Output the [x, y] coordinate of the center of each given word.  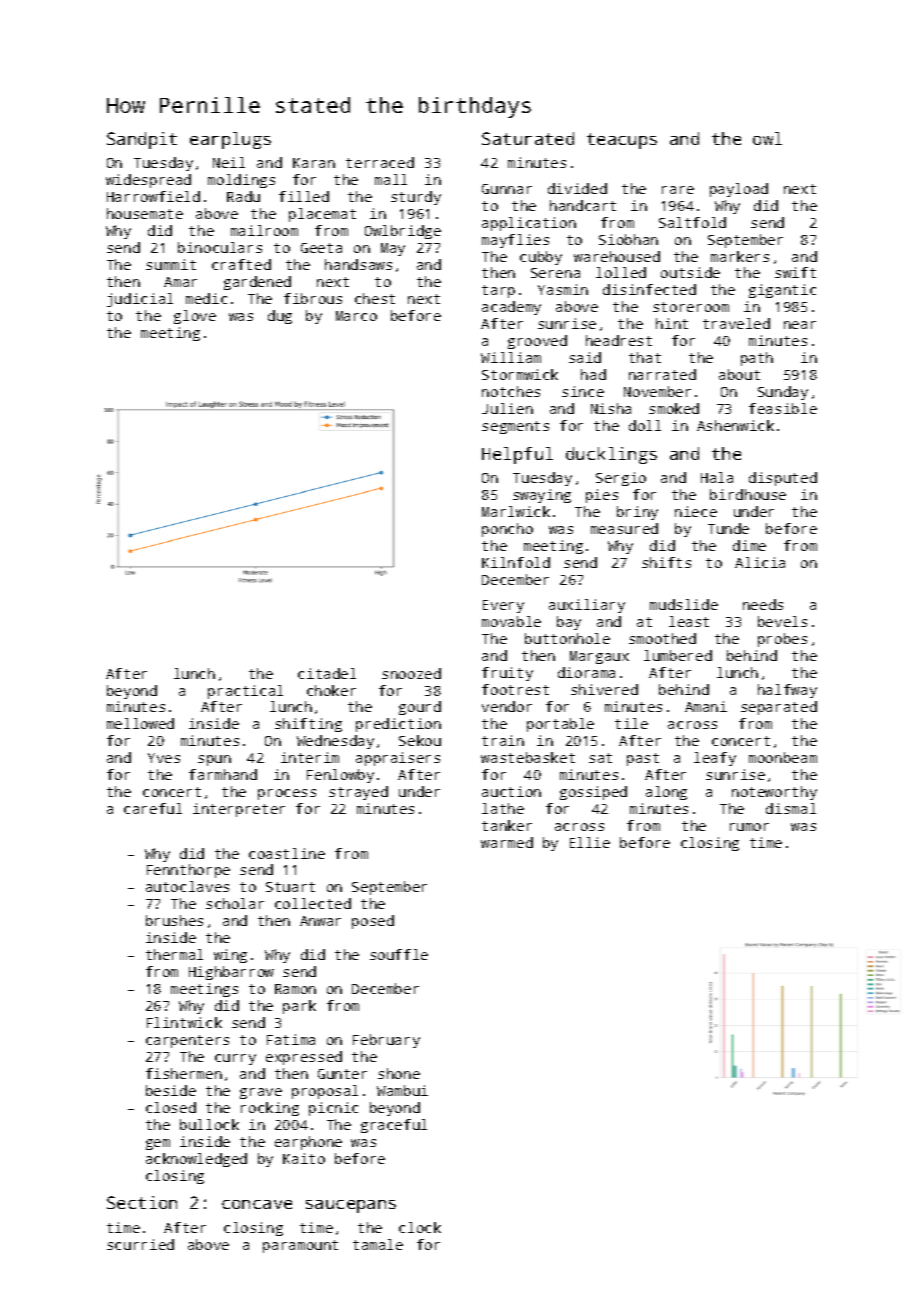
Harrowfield [153, 196]
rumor [749, 827]
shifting [308, 725]
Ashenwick [735, 425]
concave [257, 1204]
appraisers [398, 759]
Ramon [295, 989]
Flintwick [184, 1022]
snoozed [411, 673]
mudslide [684, 604]
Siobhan [628, 239]
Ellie [590, 842]
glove [195, 317]
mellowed [140, 723]
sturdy [416, 198]
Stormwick [520, 374]
